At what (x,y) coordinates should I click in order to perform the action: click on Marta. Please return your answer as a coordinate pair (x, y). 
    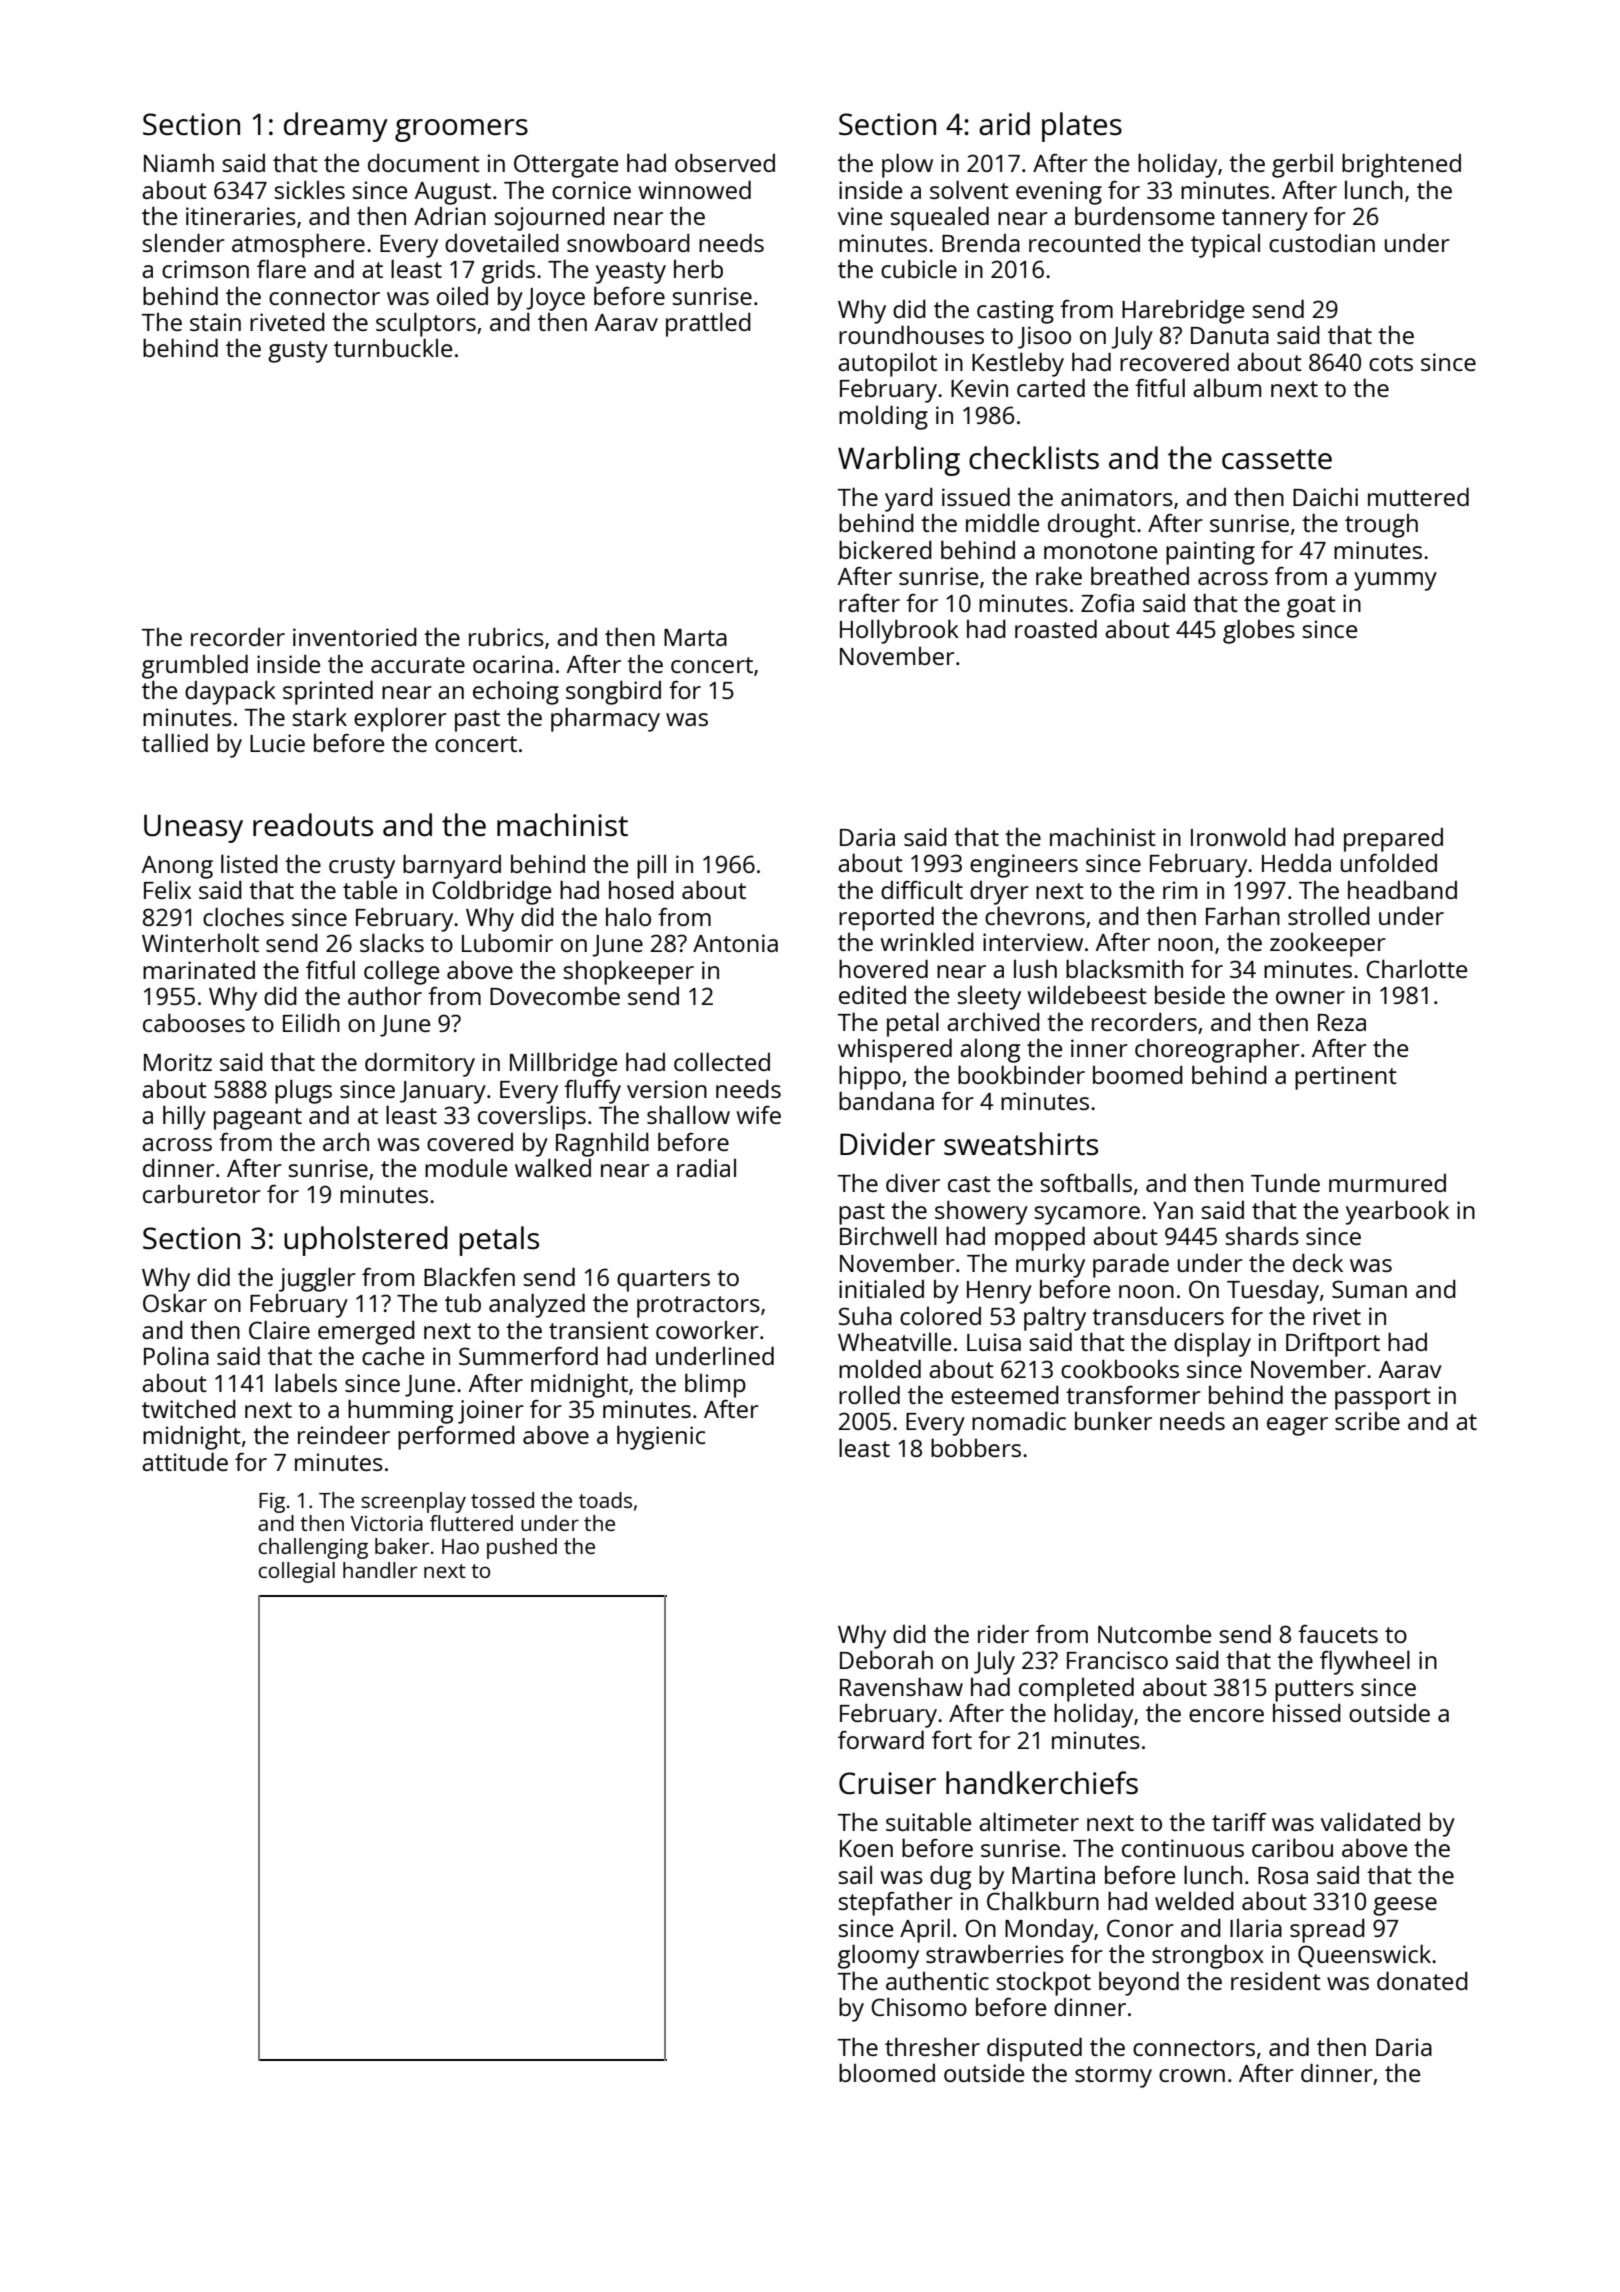
    Looking at the image, I should click on (695, 637).
